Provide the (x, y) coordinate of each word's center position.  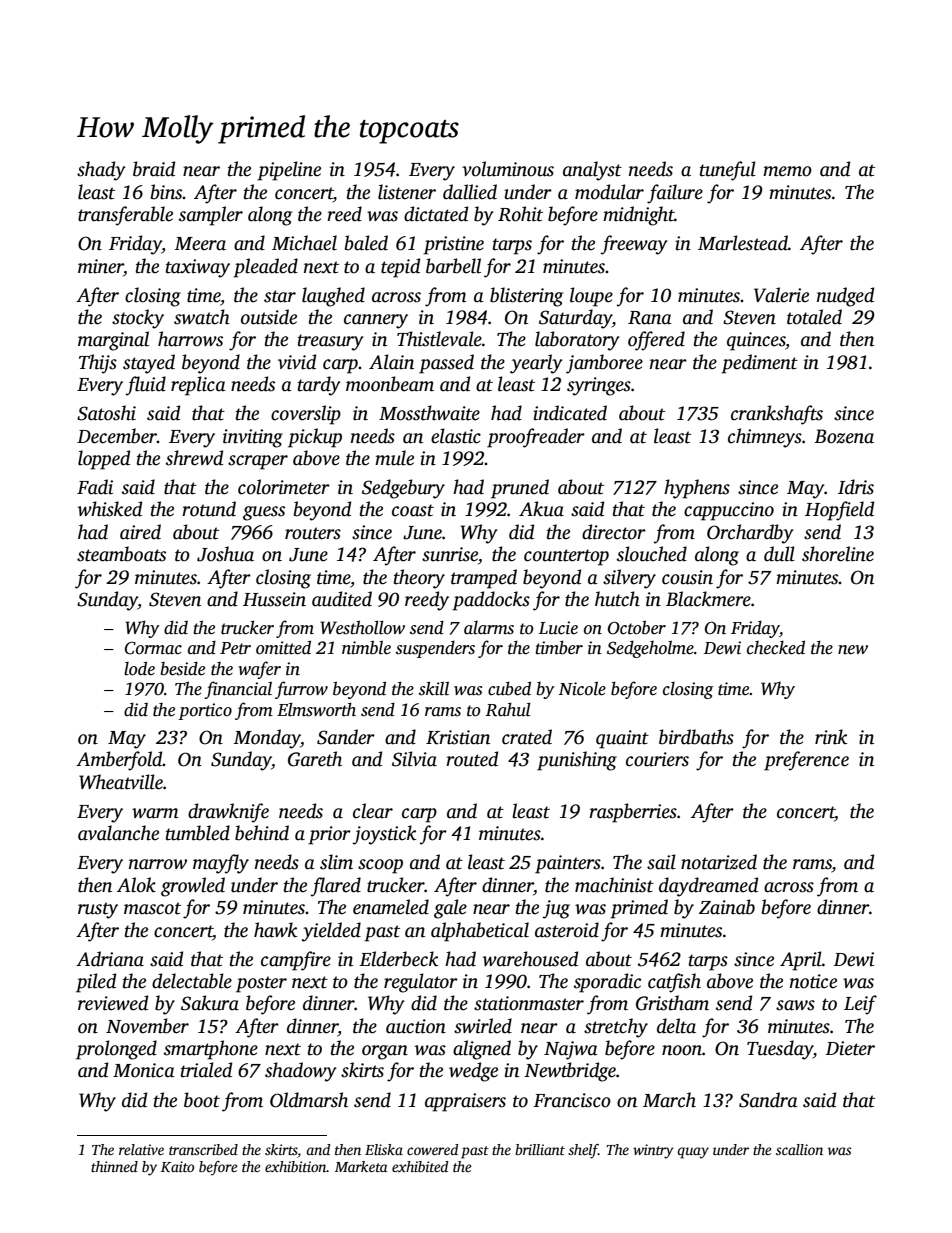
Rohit (520, 214)
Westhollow (362, 627)
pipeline (289, 171)
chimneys (765, 438)
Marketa (361, 1166)
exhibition (296, 1166)
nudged (845, 297)
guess (264, 513)
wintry (653, 1151)
